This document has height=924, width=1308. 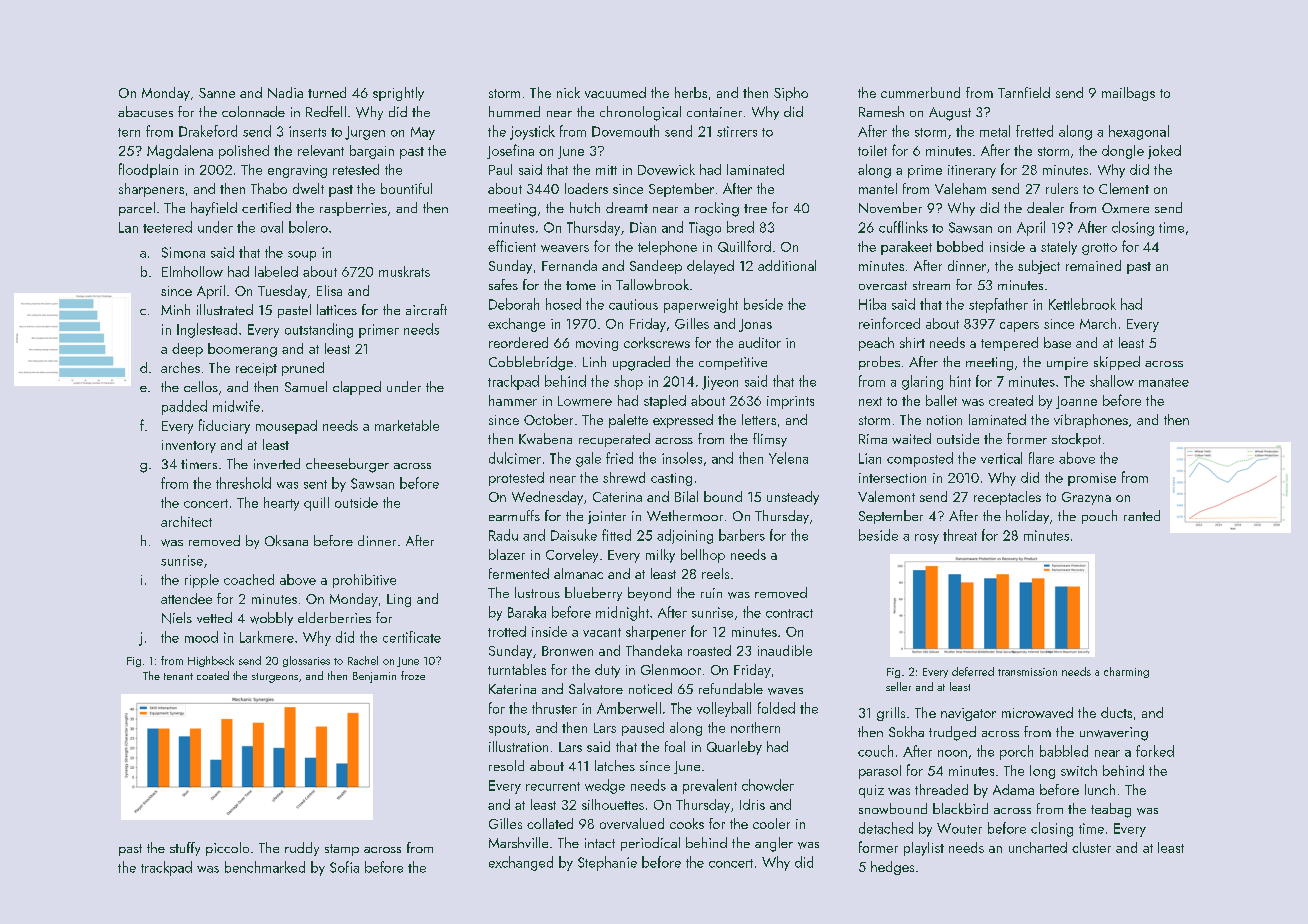 I want to click on Benjamin, so click(x=374, y=677).
